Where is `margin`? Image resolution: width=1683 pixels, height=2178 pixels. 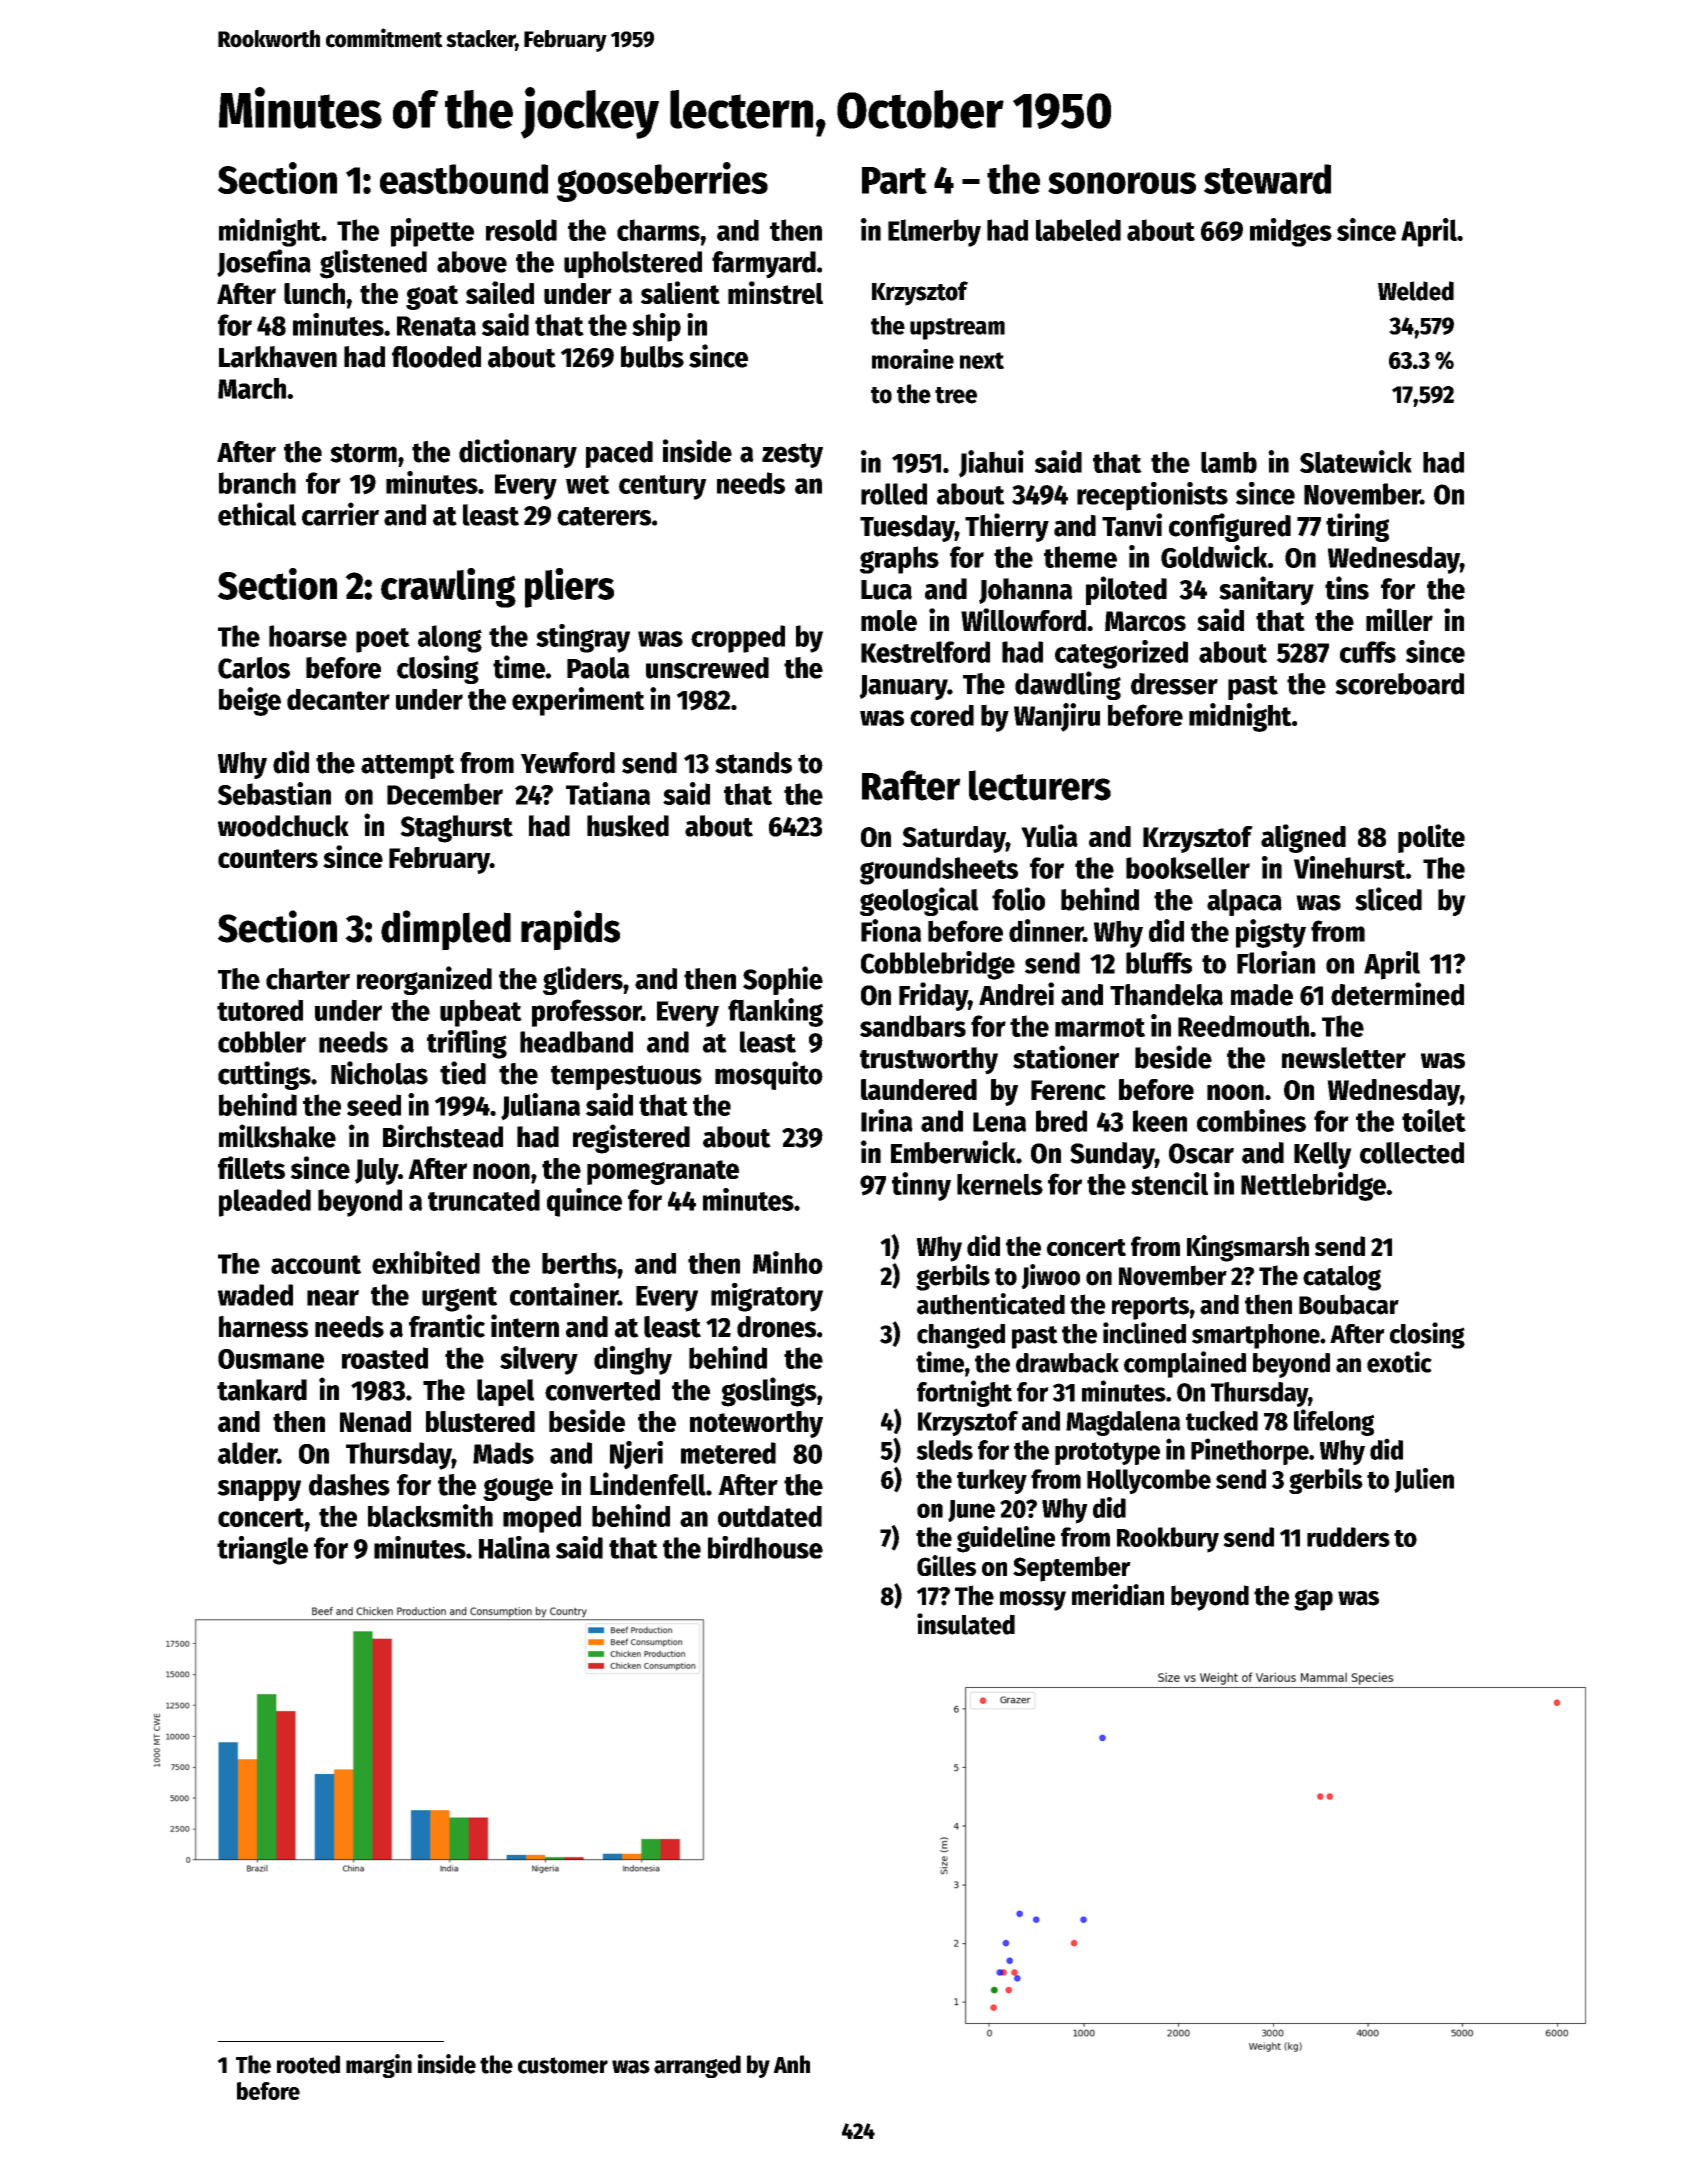 margin is located at coordinates (379, 2066).
